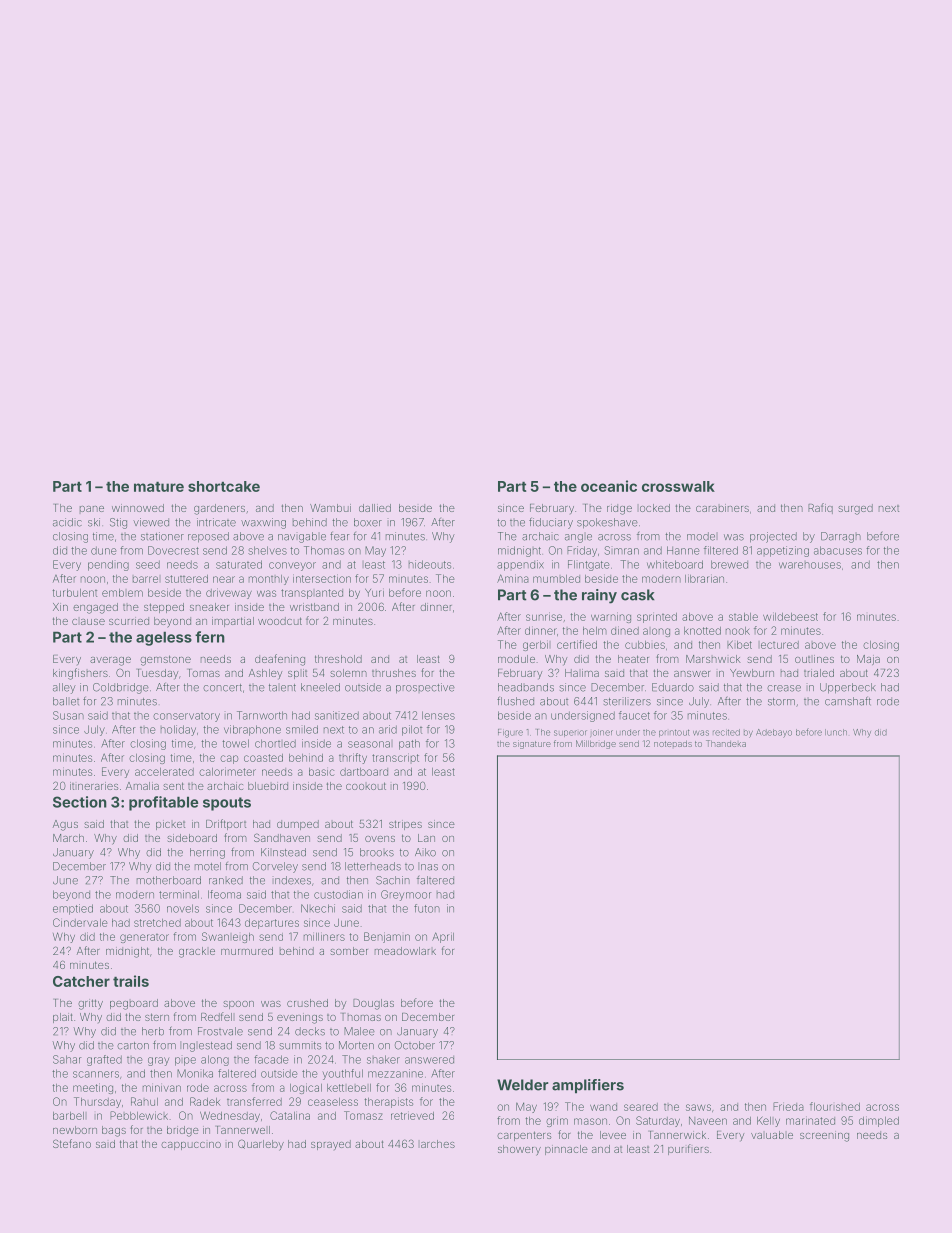 The image size is (952, 1233). Describe the element at coordinates (544, 616) in the document. I see `sunrise` at that location.
